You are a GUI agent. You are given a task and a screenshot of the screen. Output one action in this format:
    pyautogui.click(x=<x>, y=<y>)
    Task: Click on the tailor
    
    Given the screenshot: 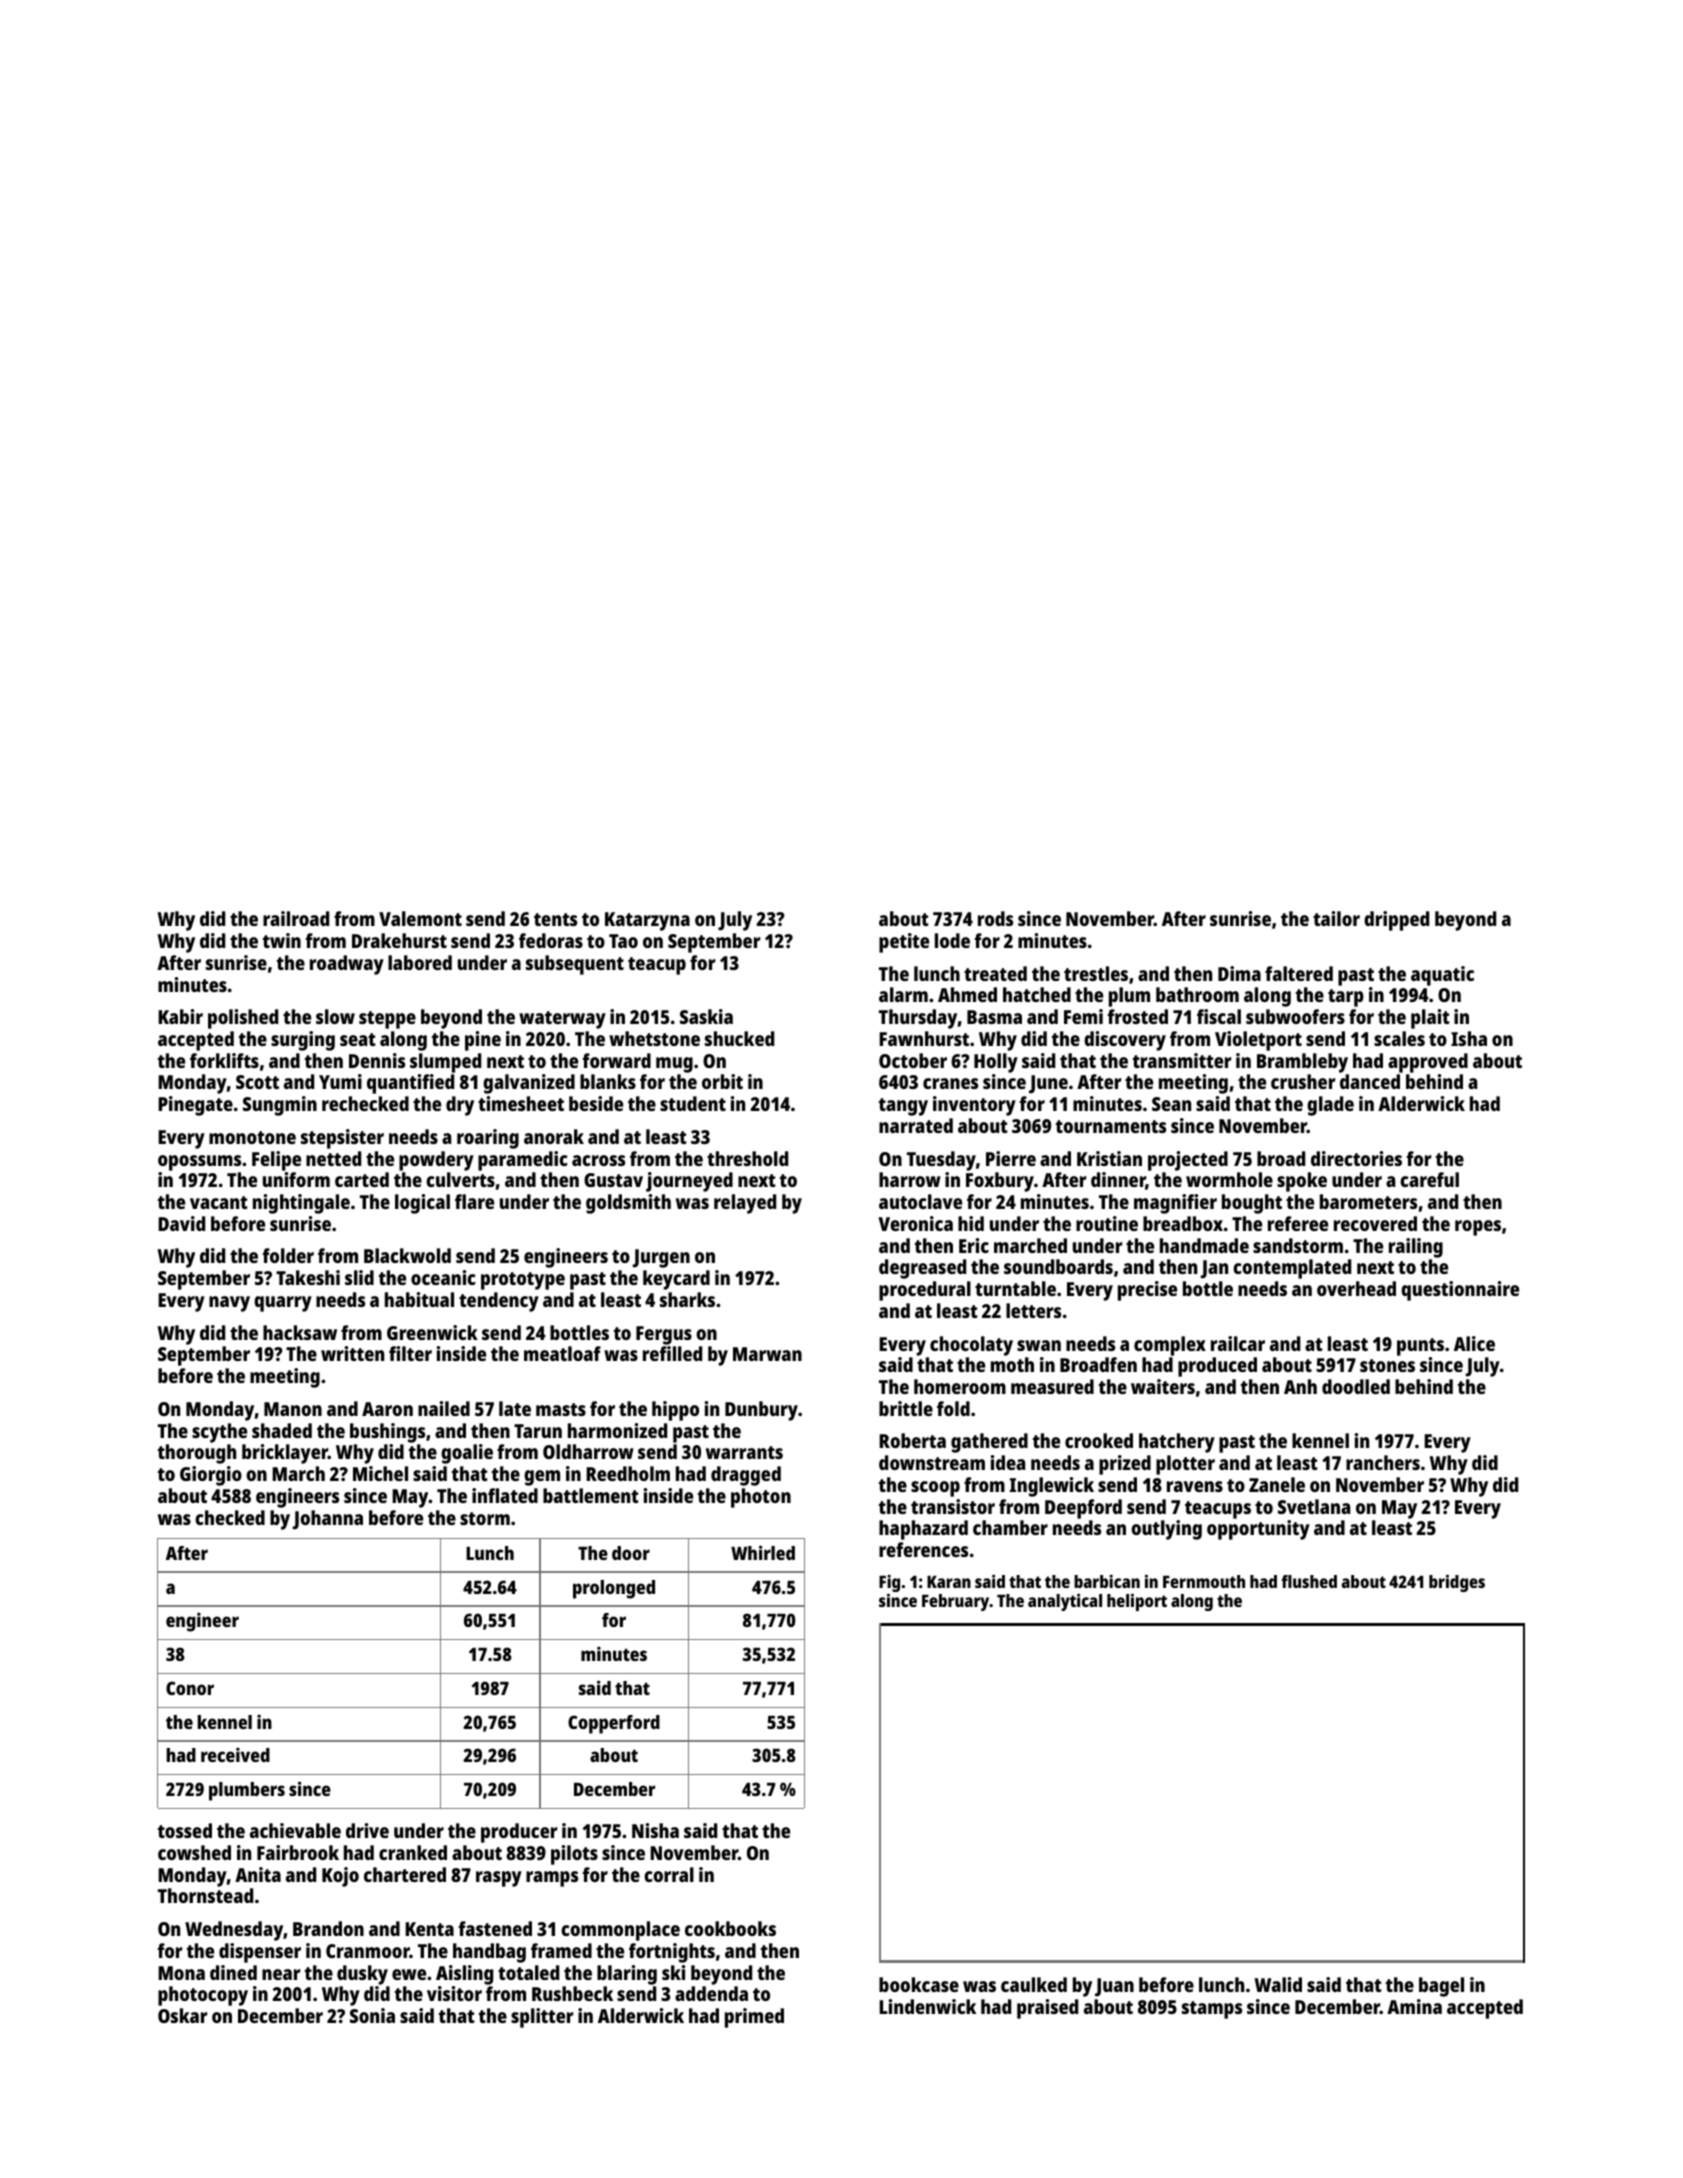 What is the action you would take?
    pyautogui.click(x=1336, y=918)
